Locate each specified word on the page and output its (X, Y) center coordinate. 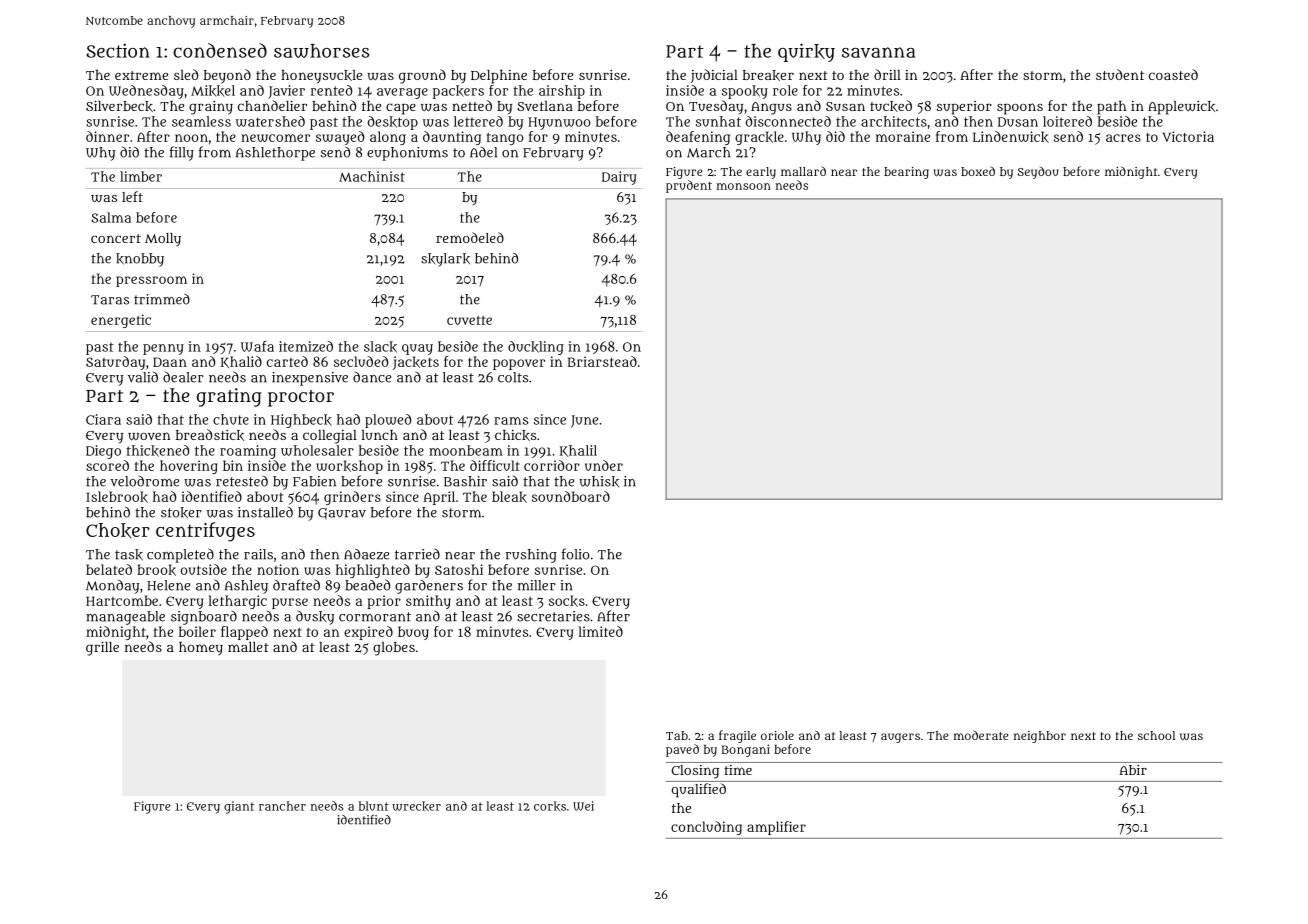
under (604, 465)
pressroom (151, 281)
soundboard (571, 496)
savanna (879, 52)
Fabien (314, 481)
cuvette (469, 320)
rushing (531, 556)
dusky (315, 618)
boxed (978, 171)
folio (576, 554)
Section (118, 50)
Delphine (499, 77)
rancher (282, 806)
